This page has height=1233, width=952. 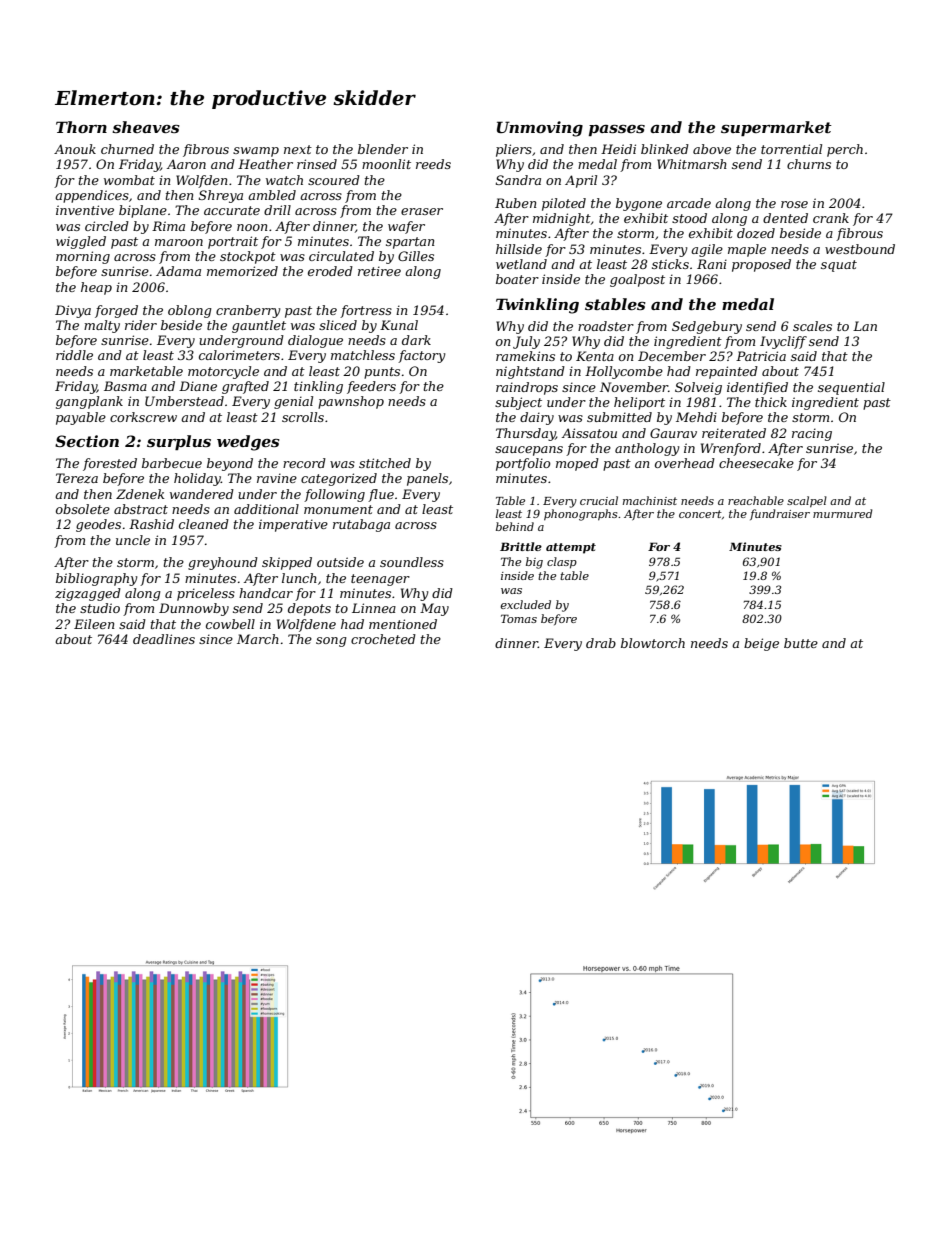 What do you see at coordinates (519, 249) in the page?
I see `hillside` at bounding box center [519, 249].
